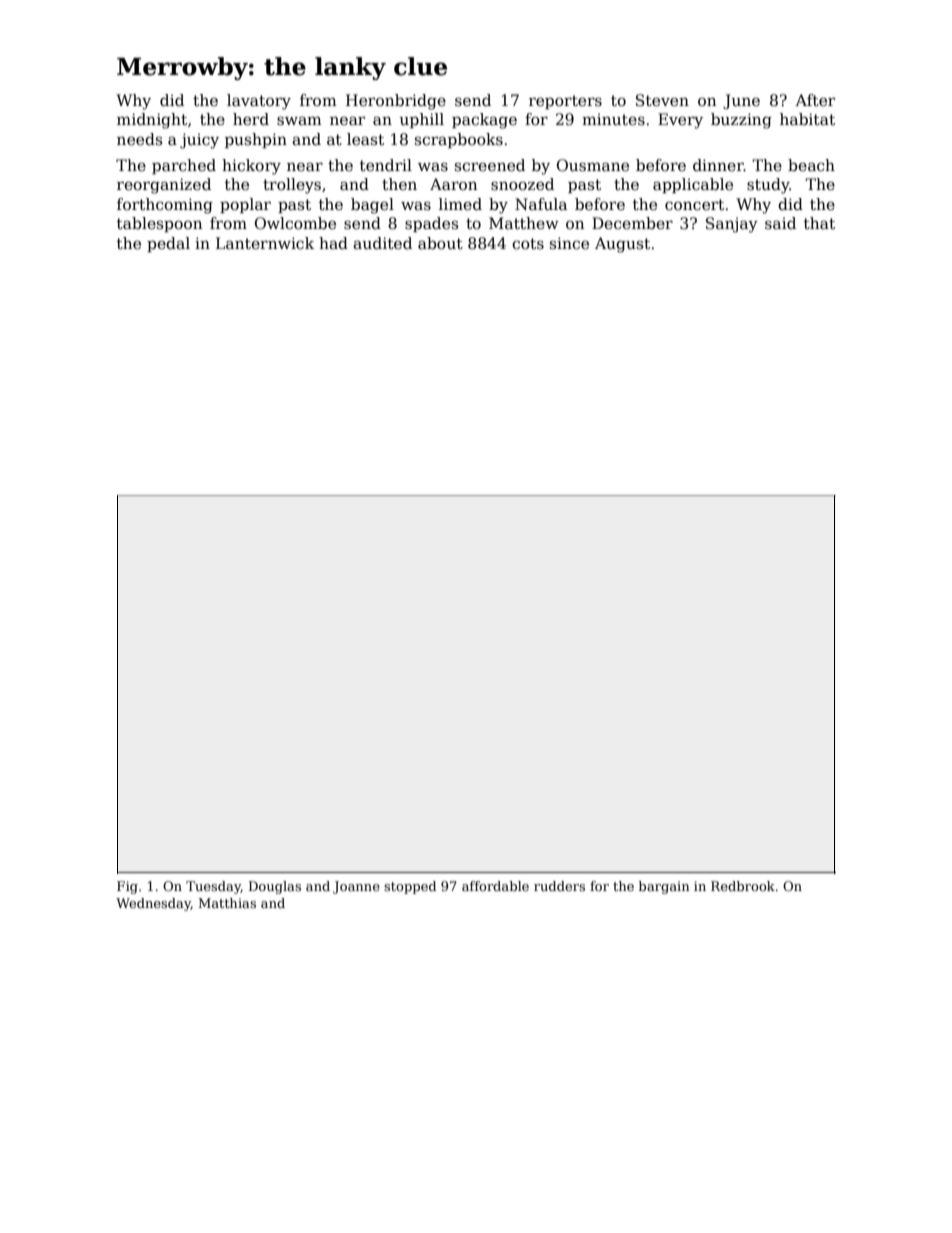 Image resolution: width=952 pixels, height=1233 pixels. I want to click on December, so click(632, 223).
